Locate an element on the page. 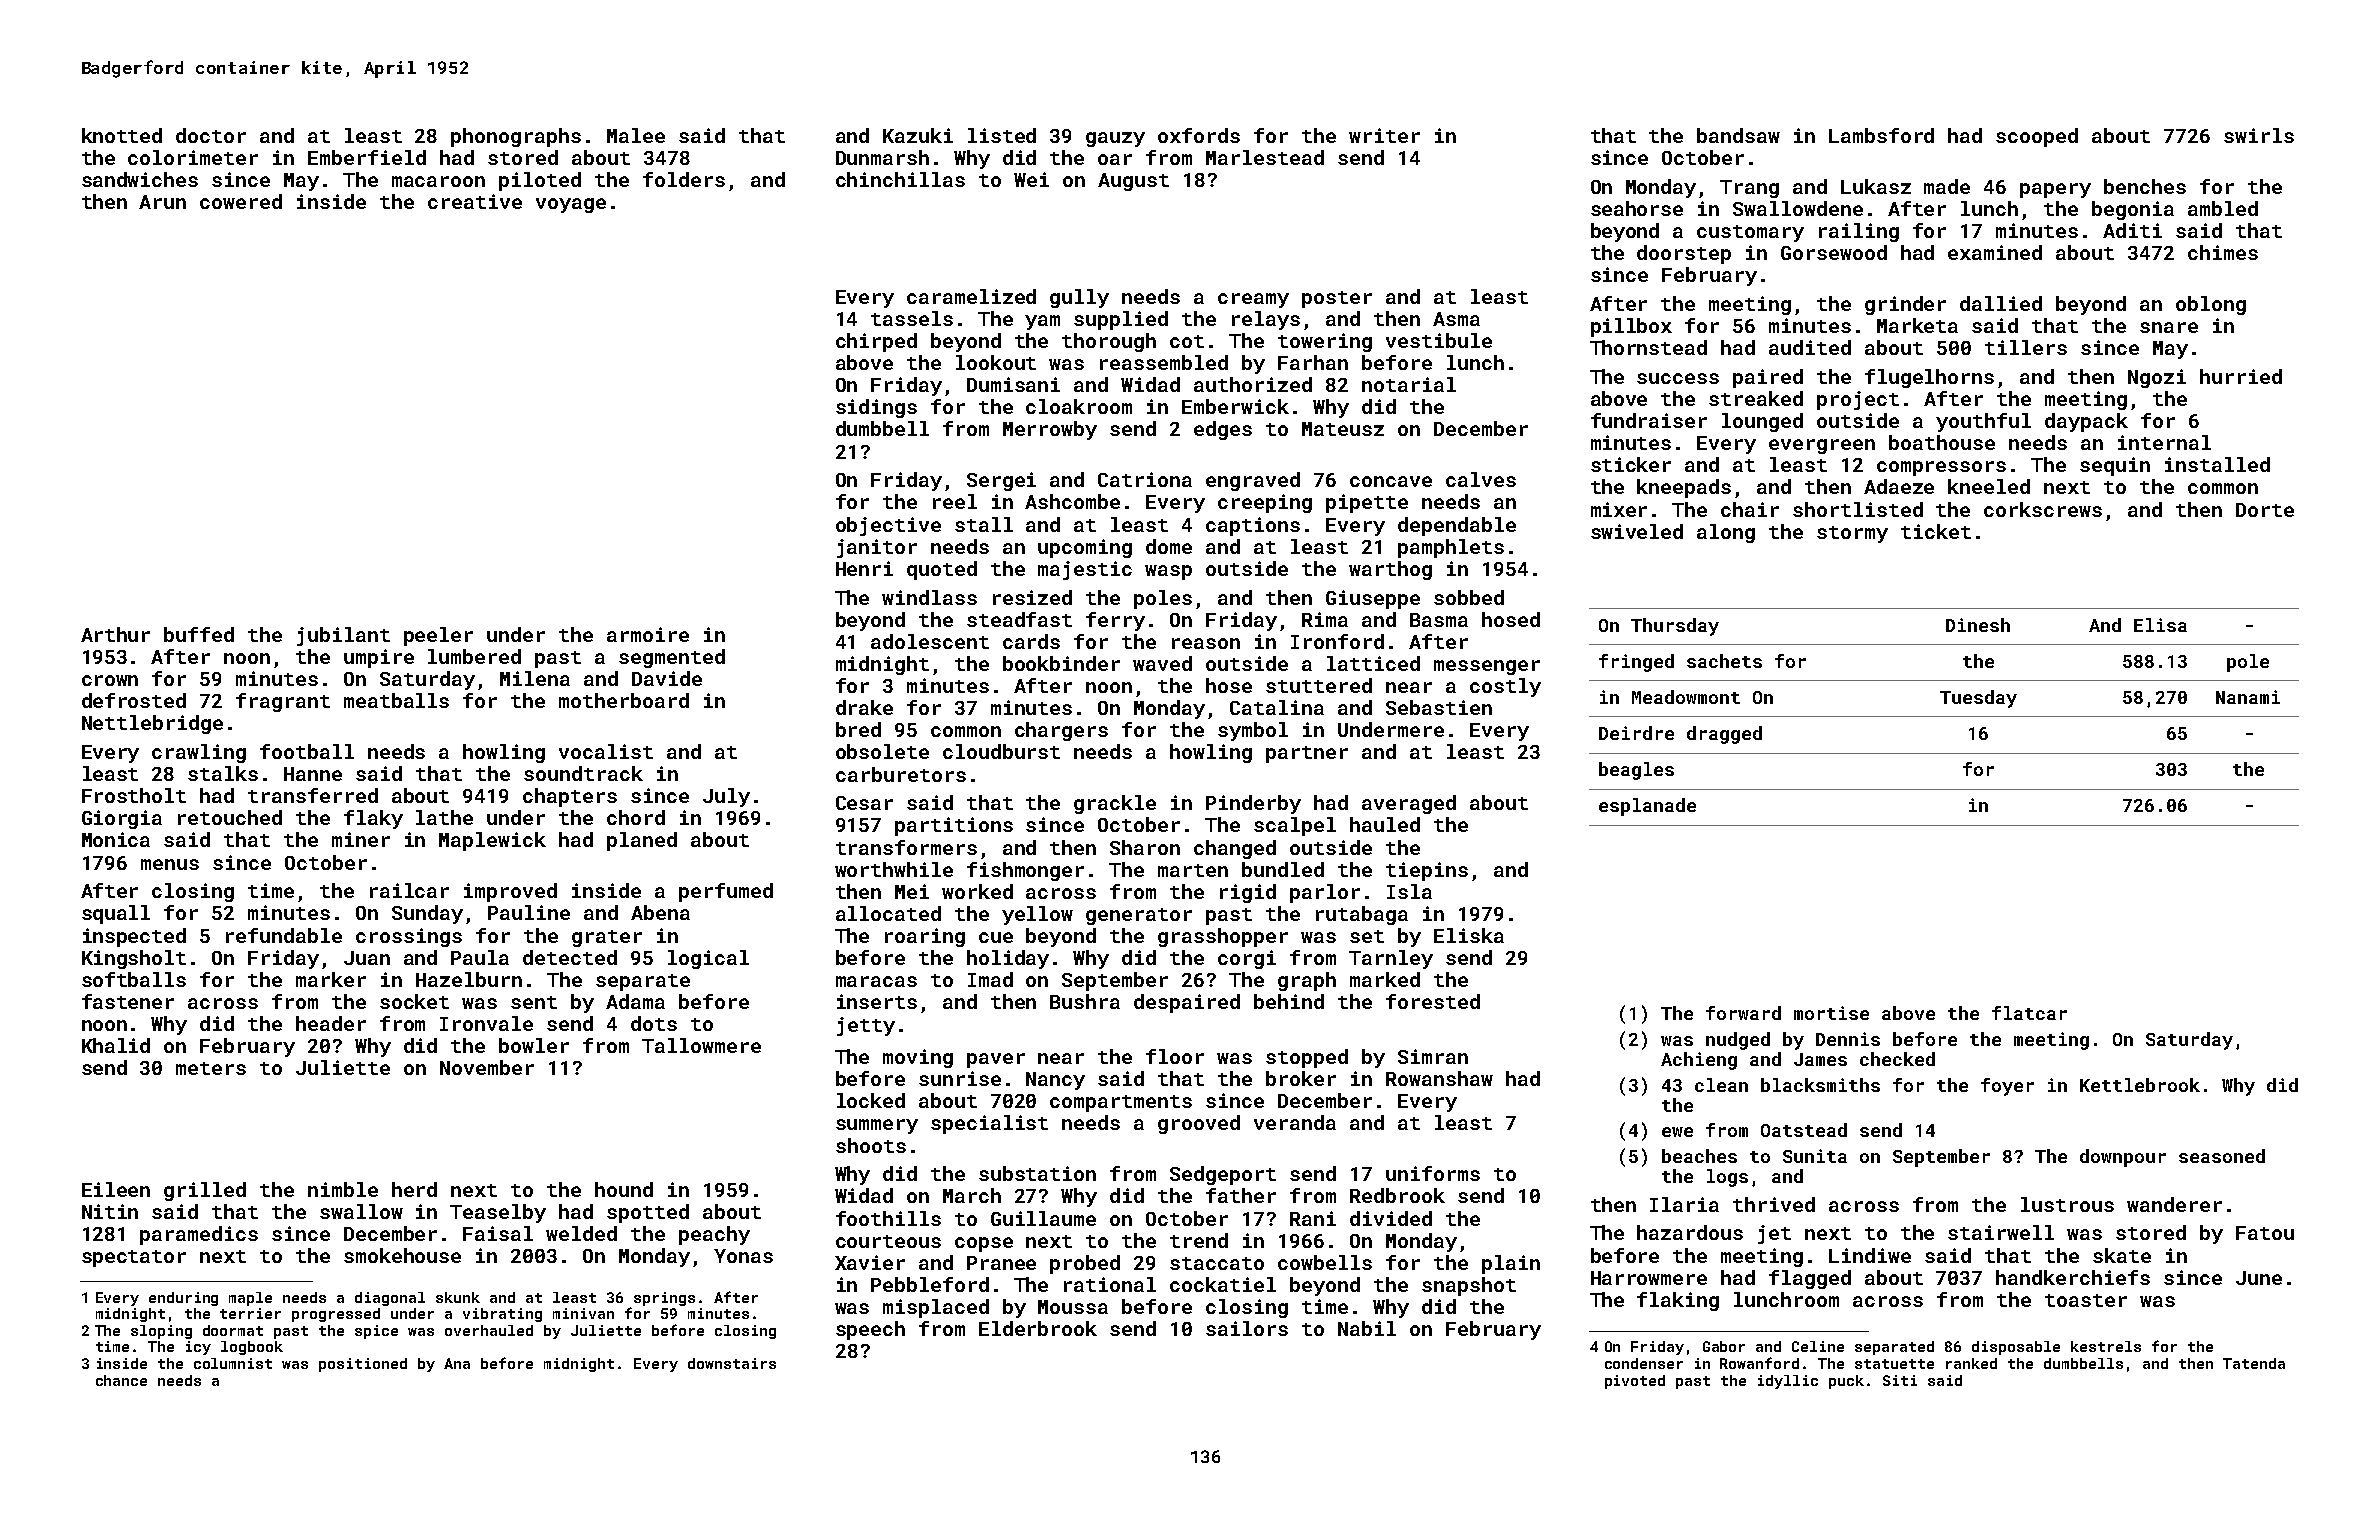  Tatenda is located at coordinates (2254, 1363).
